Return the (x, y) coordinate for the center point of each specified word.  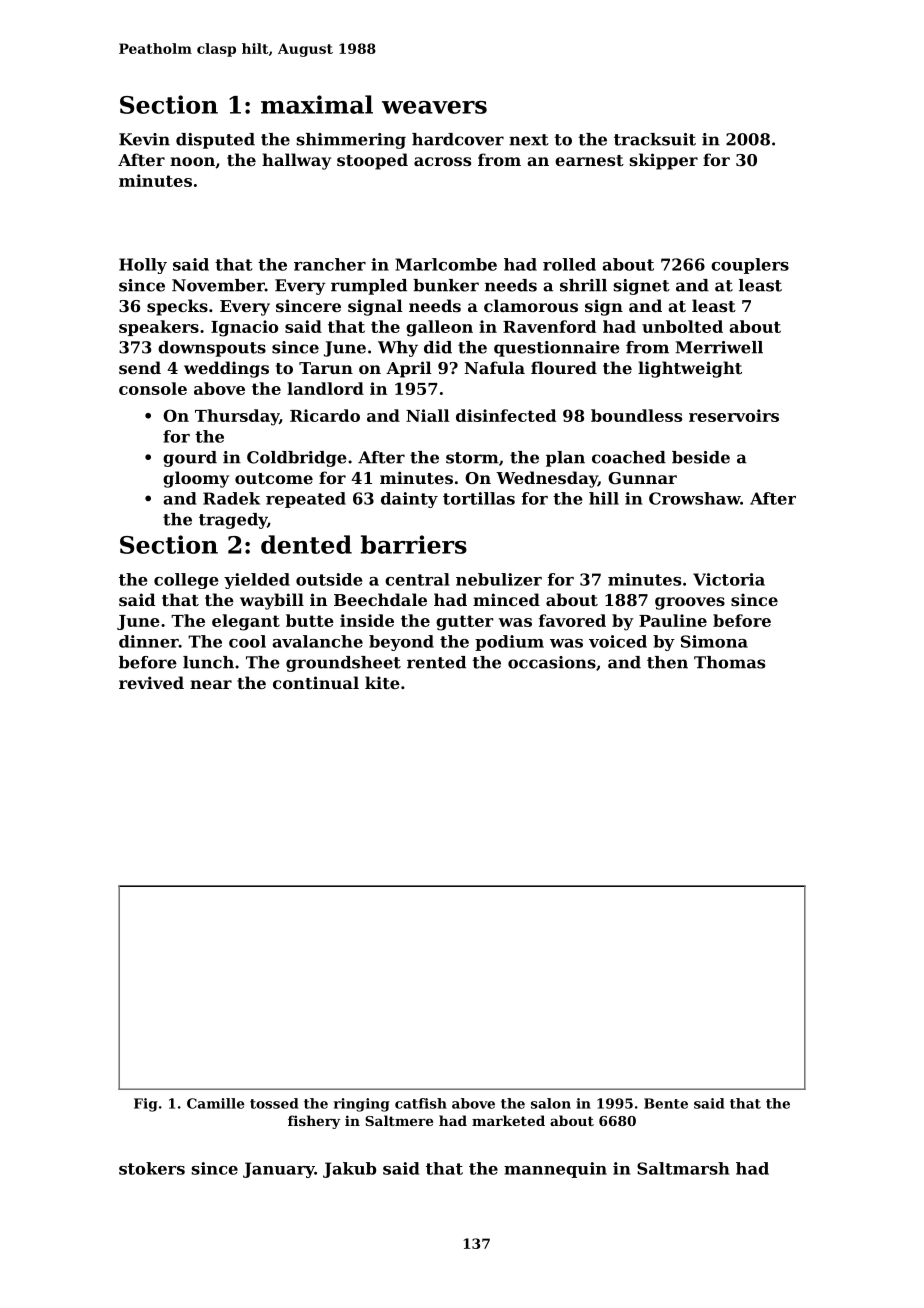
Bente (666, 1103)
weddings (226, 369)
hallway (296, 161)
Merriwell (719, 347)
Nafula (494, 367)
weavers (434, 107)
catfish (421, 1103)
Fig (146, 1105)
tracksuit (655, 139)
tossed (274, 1103)
